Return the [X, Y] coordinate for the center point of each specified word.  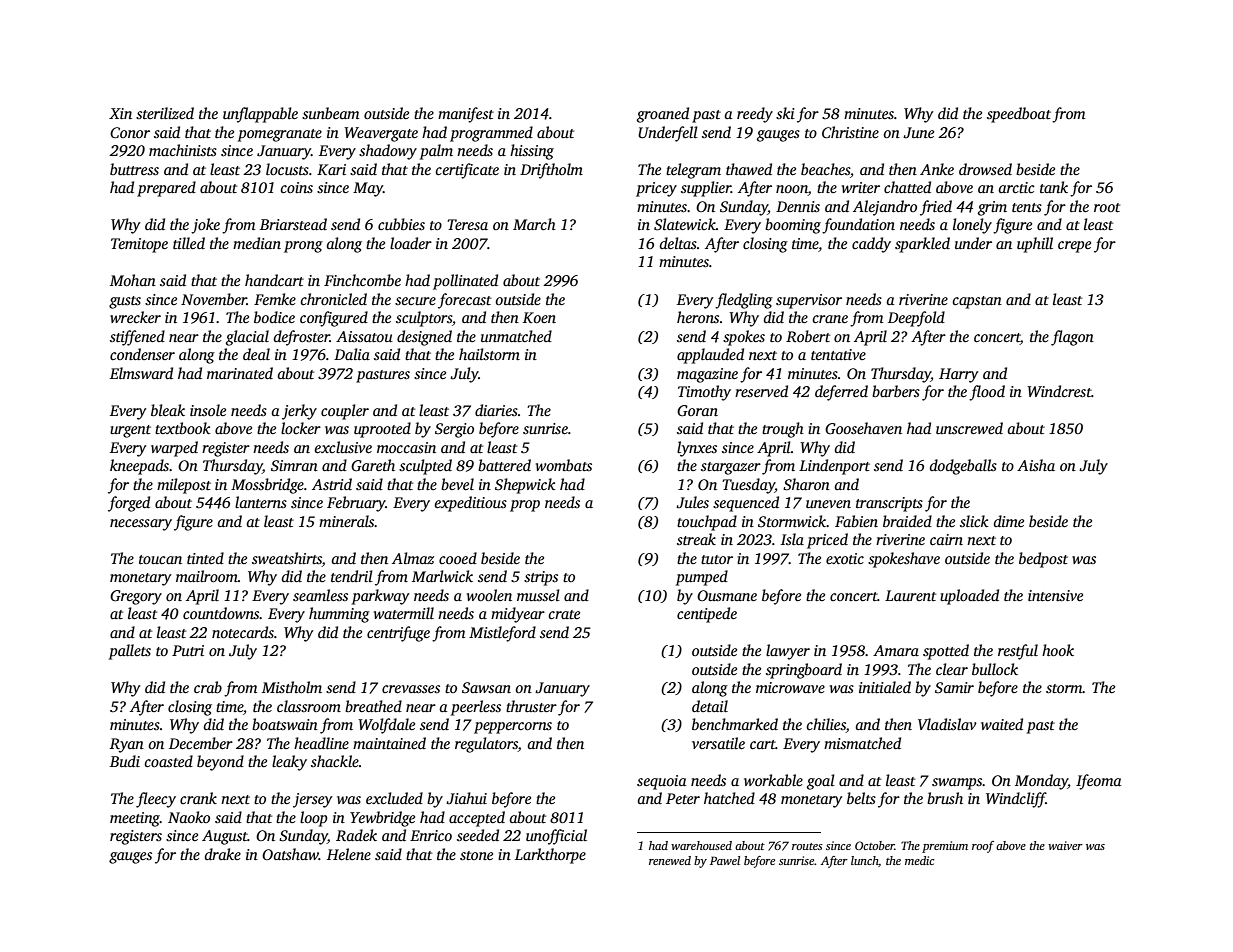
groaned [663, 115]
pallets [130, 652]
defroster [302, 338]
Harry [959, 375]
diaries [496, 410]
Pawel [725, 860]
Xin [120, 113]
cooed [458, 558]
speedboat [1019, 115]
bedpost [1043, 560]
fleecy [156, 800]
